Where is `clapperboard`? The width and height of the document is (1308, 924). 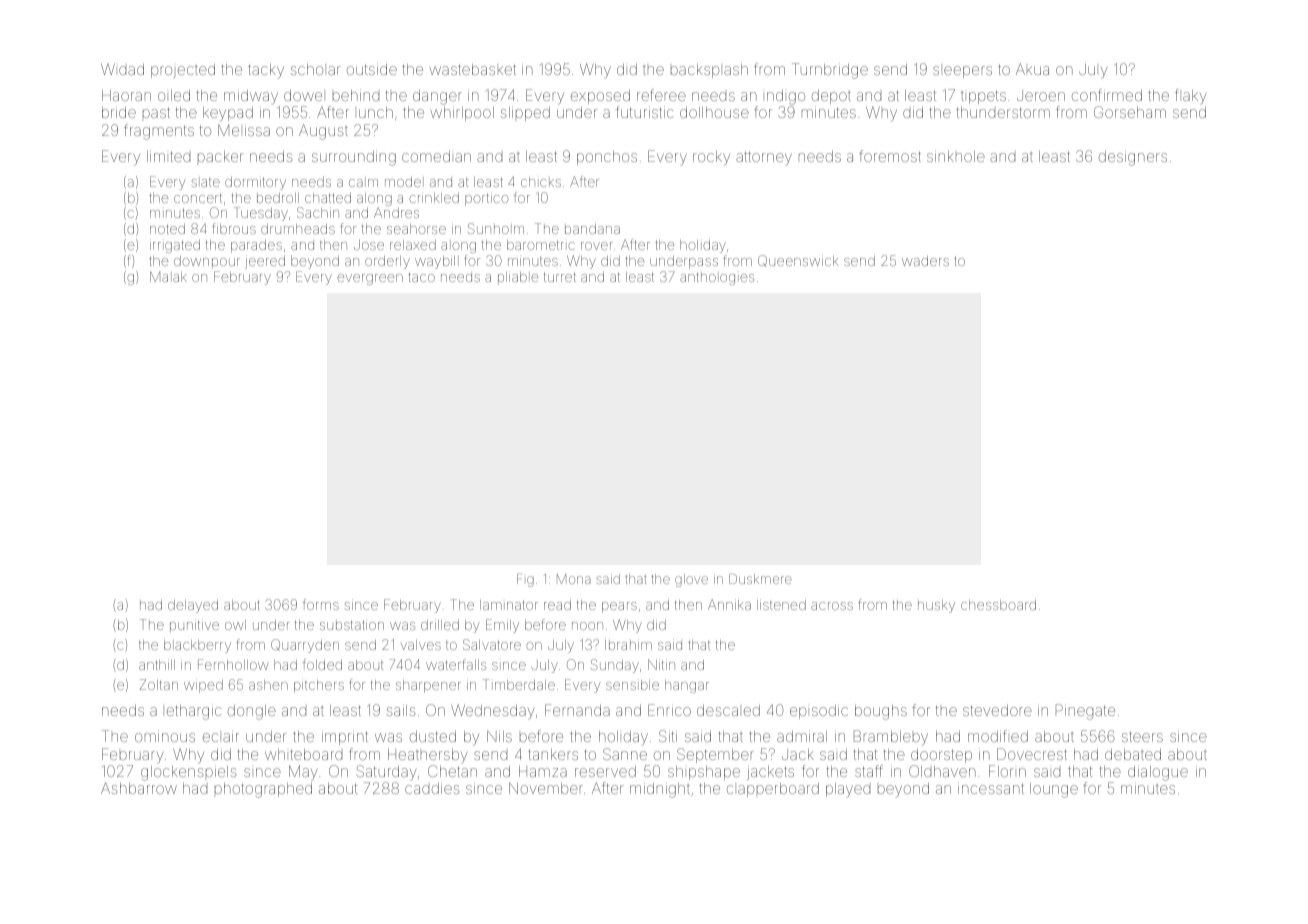
clapperboard is located at coordinates (773, 790).
